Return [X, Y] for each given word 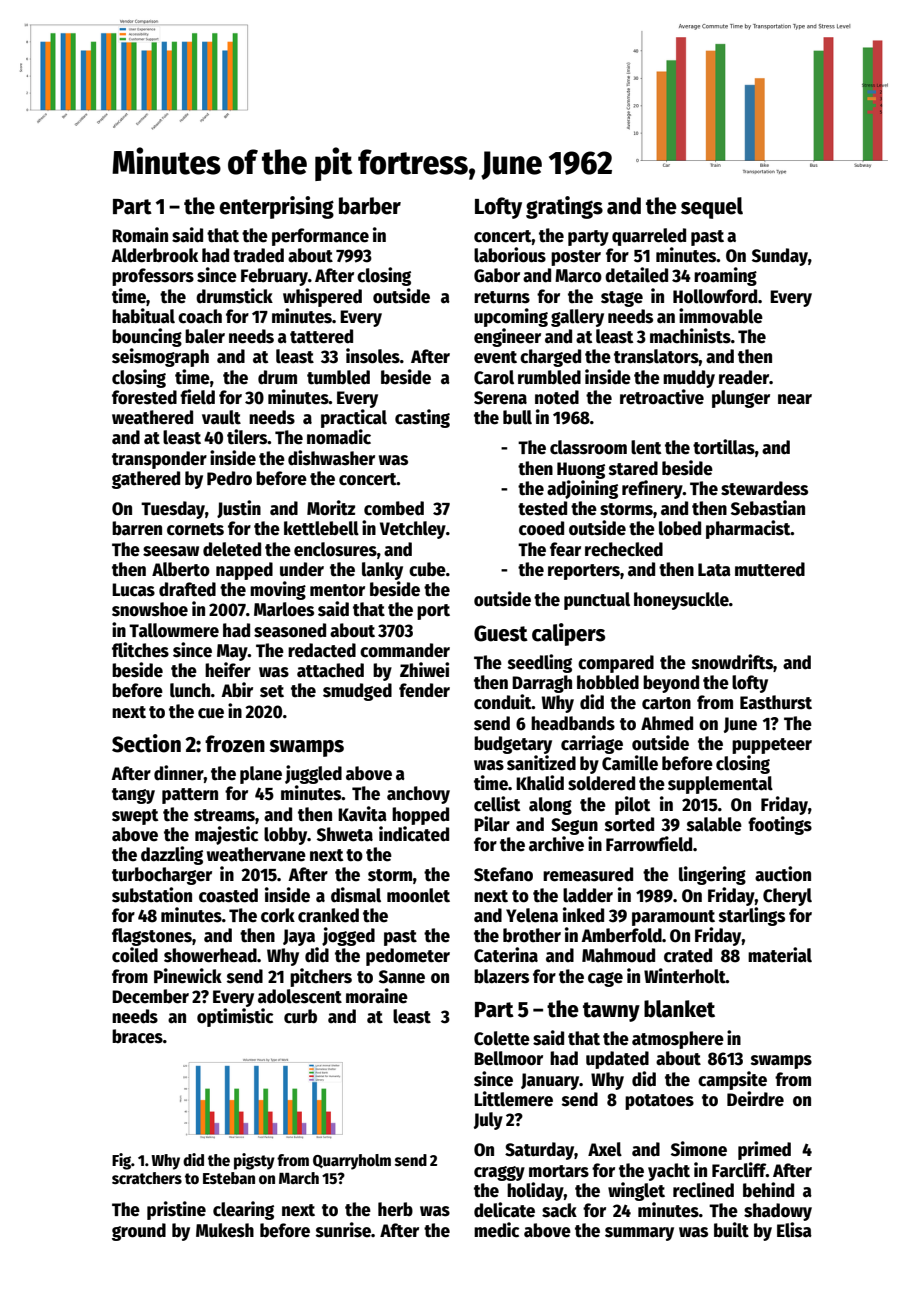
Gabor [497, 275]
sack [559, 1210]
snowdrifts [732, 662]
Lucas [133, 590]
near [795, 399]
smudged [357, 692]
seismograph [160, 357]
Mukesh [225, 1230]
